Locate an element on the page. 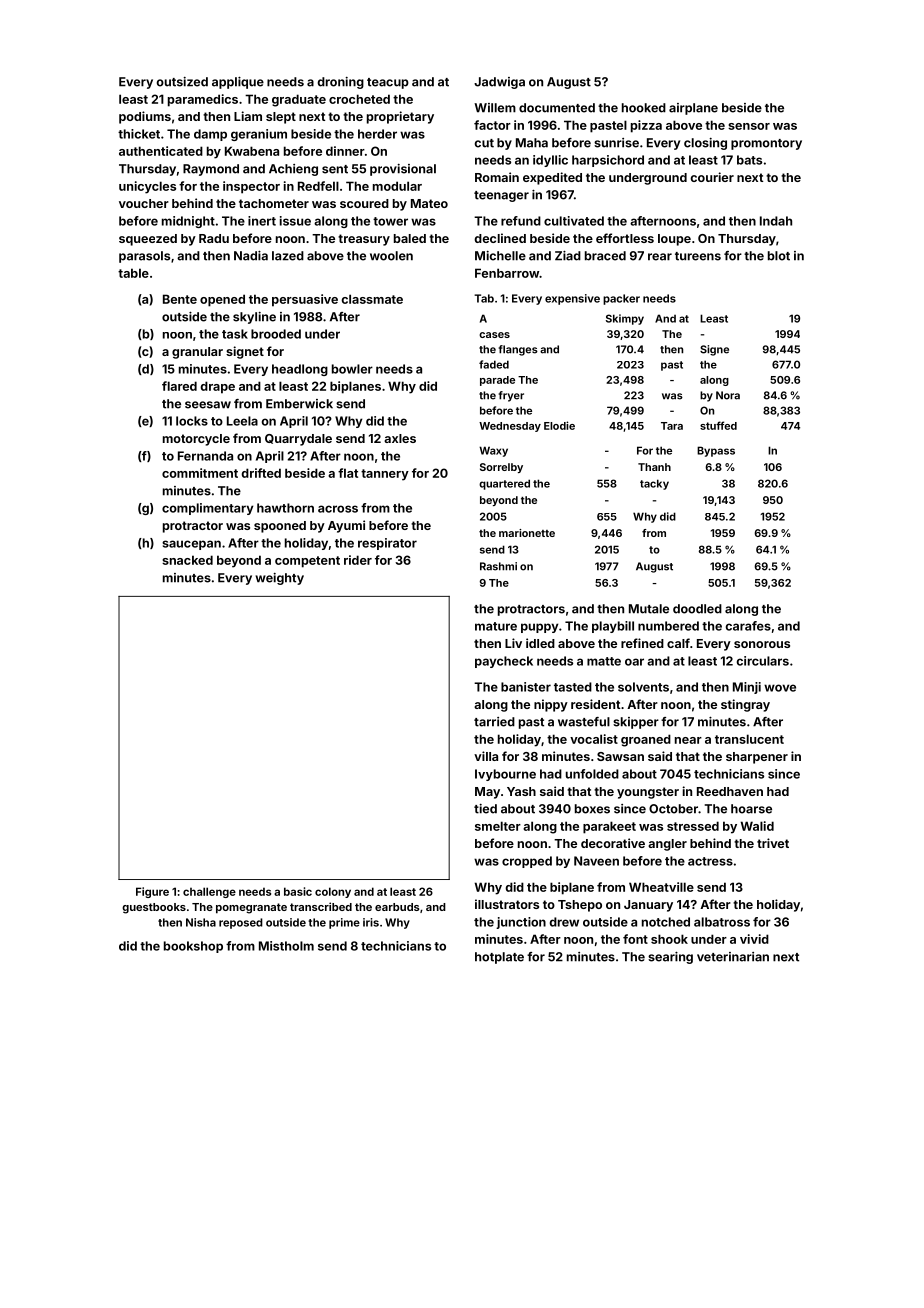 This image has width=924, height=1308. saucepan is located at coordinates (191, 545).
